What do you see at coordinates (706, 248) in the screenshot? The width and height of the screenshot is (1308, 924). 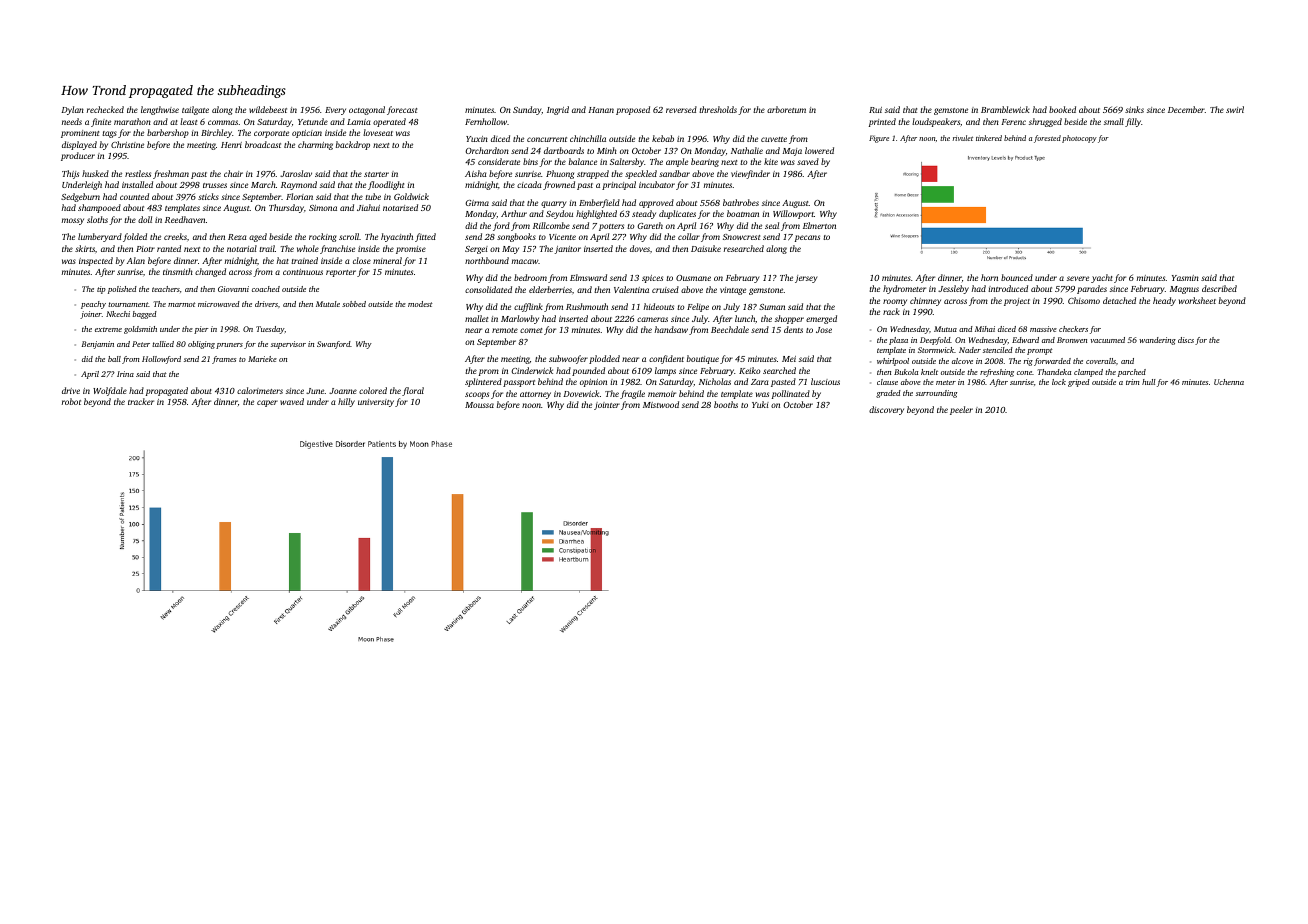 I see `Daisuke` at bounding box center [706, 248].
